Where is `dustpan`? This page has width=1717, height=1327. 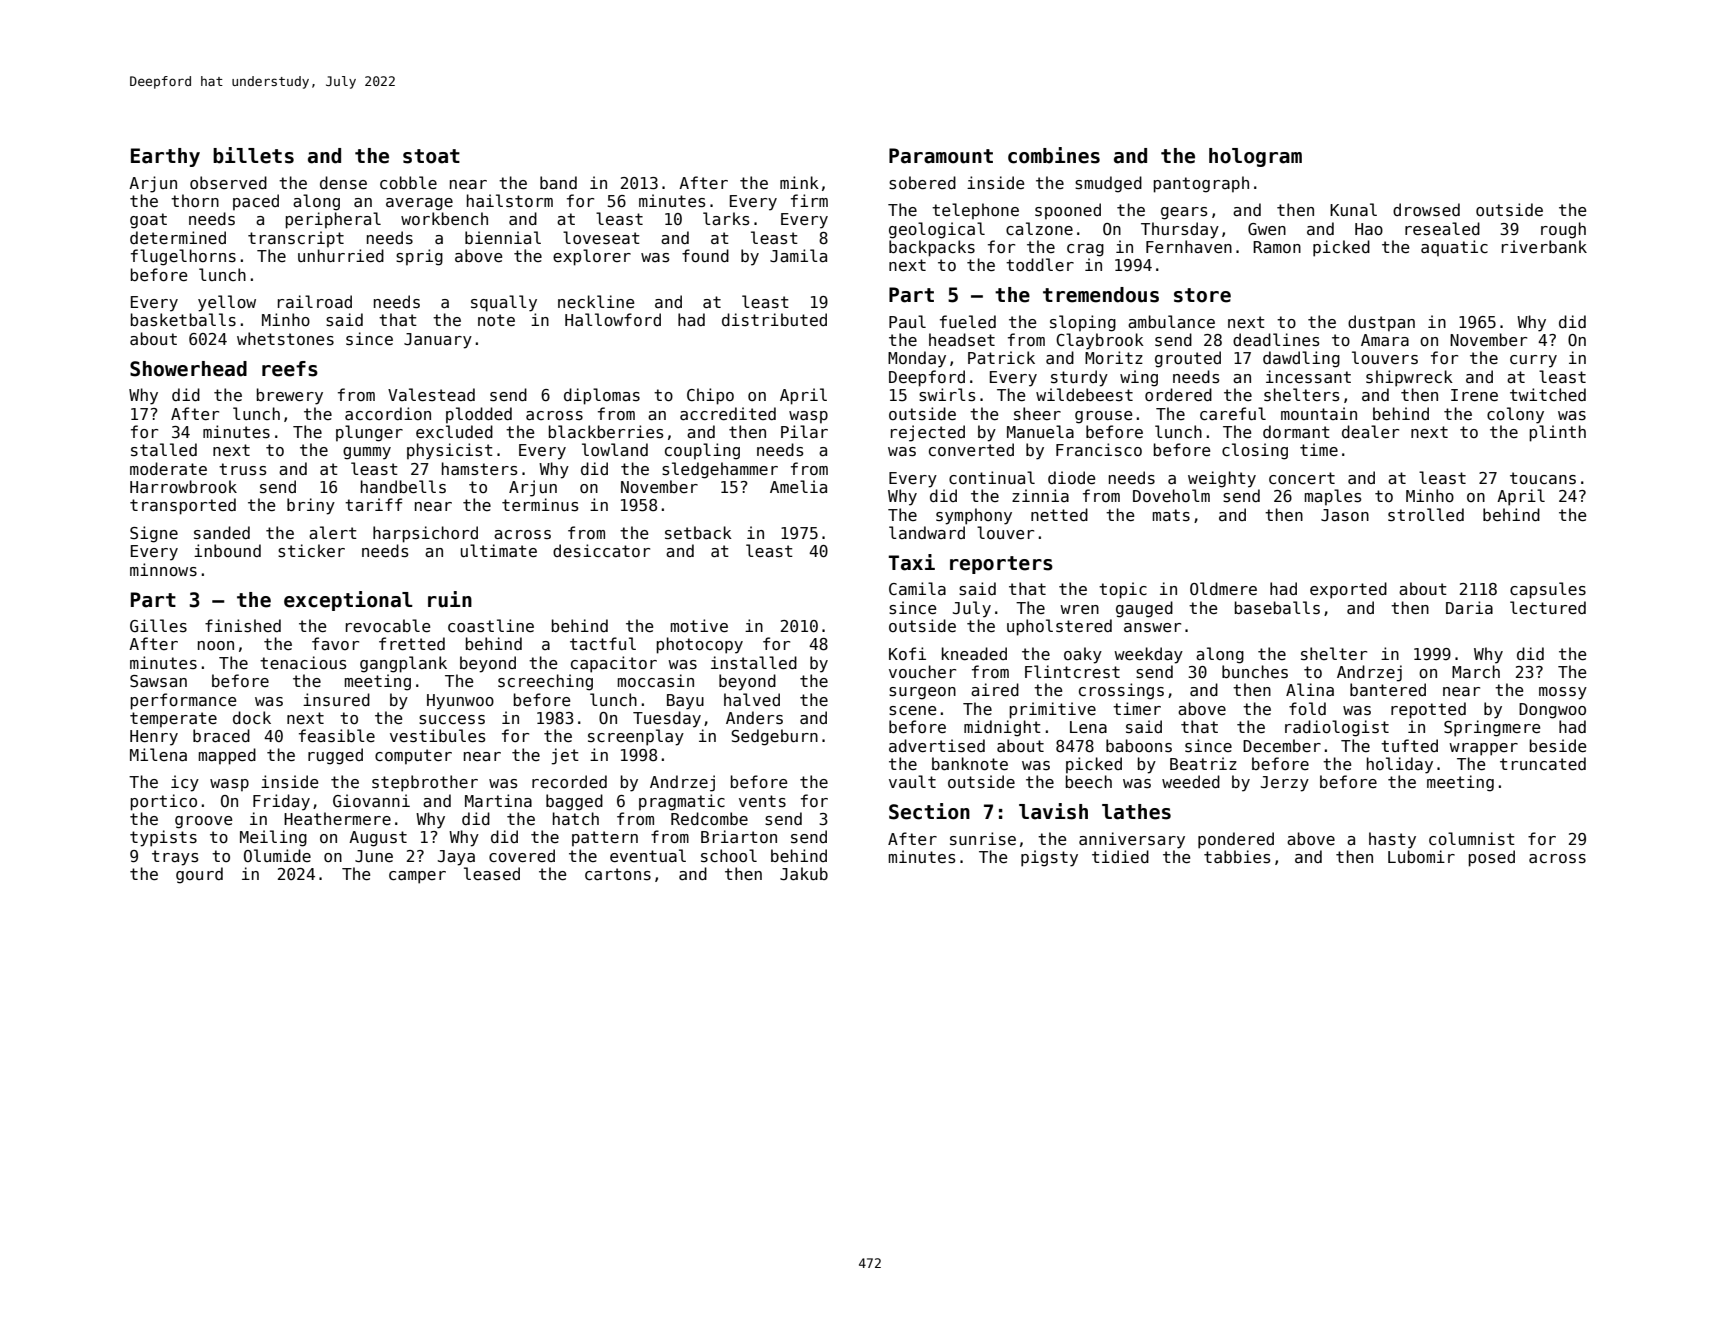 dustpan is located at coordinates (1381, 323).
